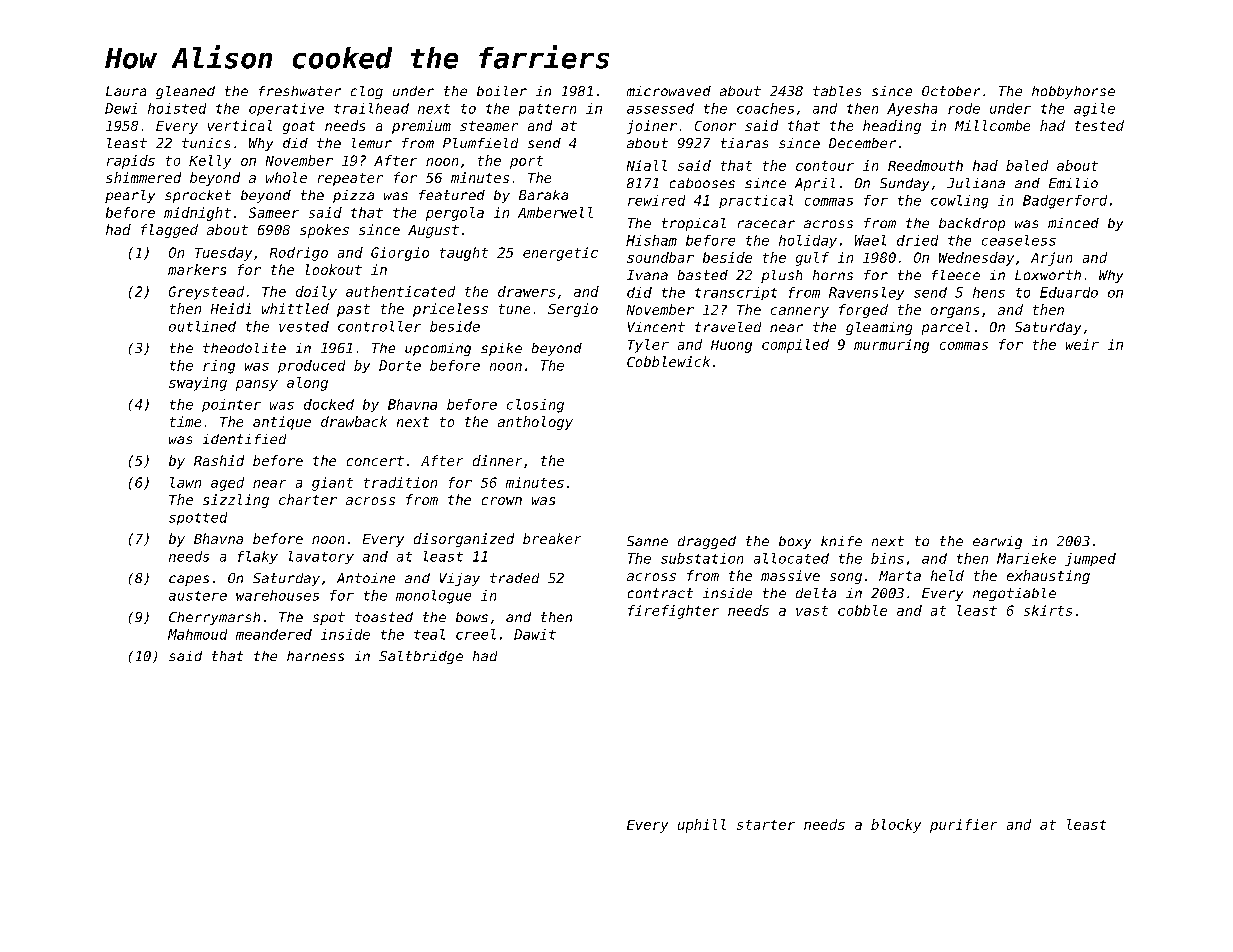 The width and height of the screenshot is (1233, 952). What do you see at coordinates (841, 541) in the screenshot?
I see `knife` at bounding box center [841, 541].
